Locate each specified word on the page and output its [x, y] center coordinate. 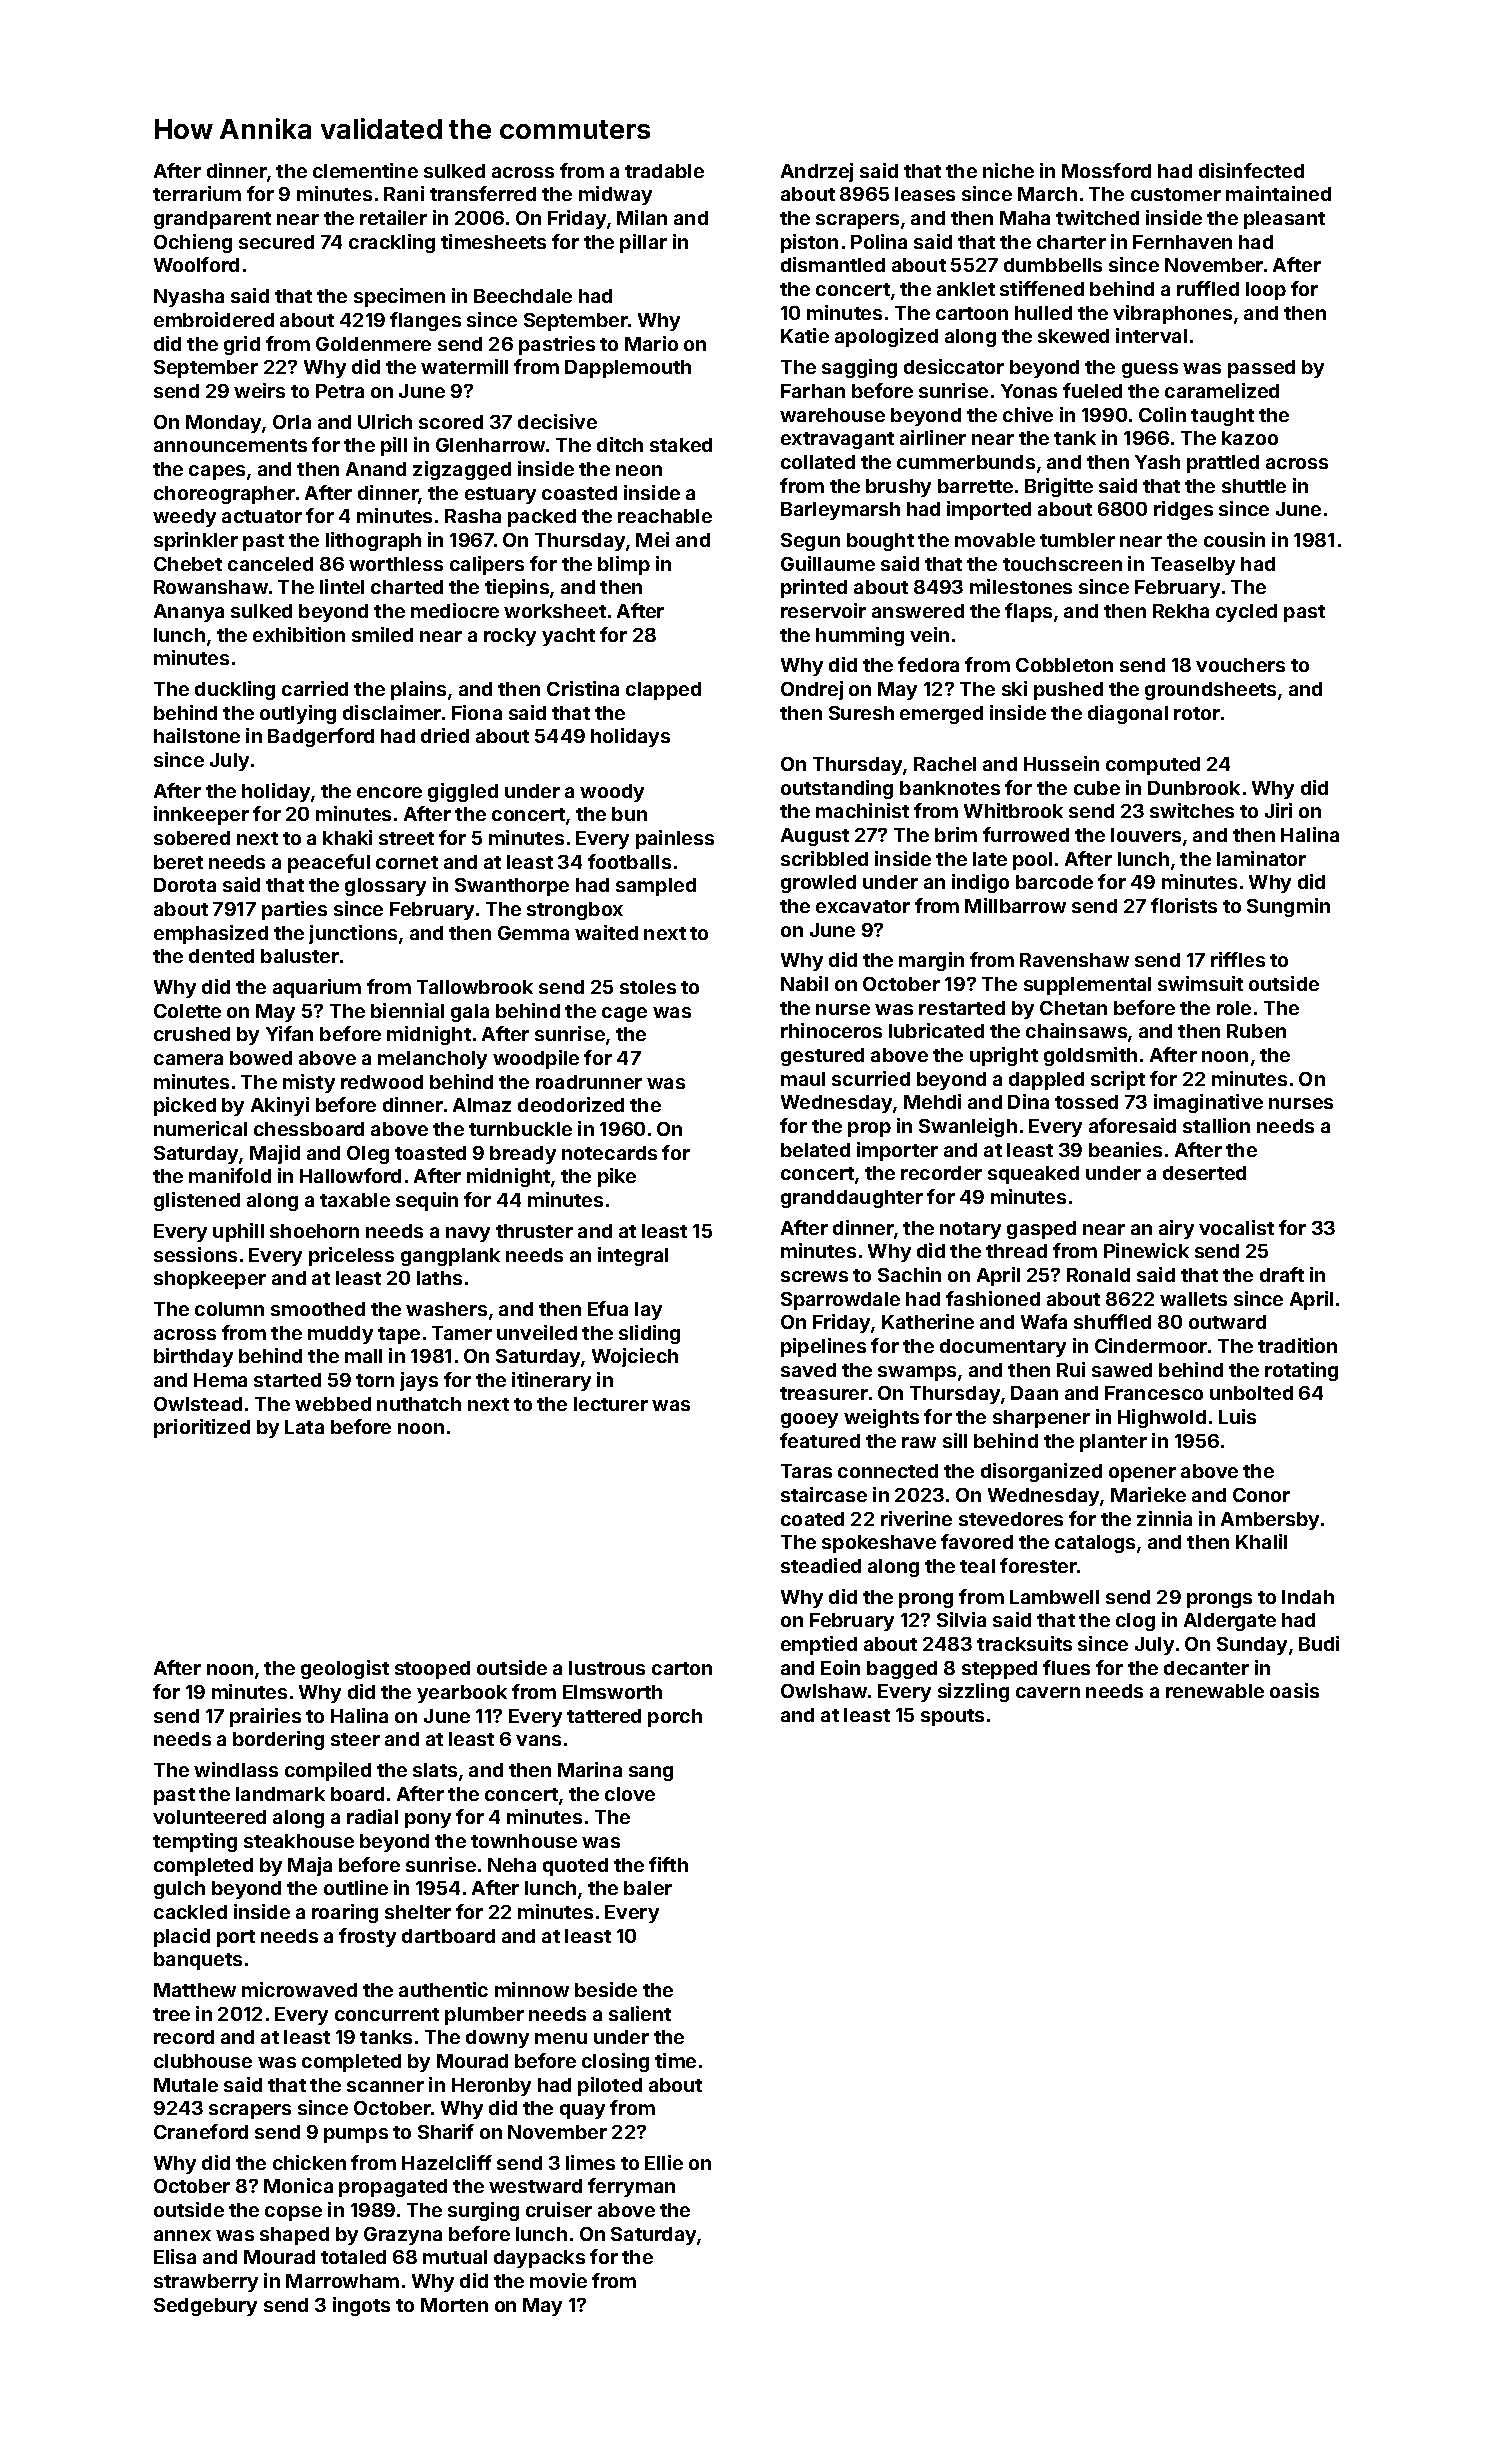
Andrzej [817, 172]
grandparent [212, 220]
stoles [648, 987]
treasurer [824, 1393]
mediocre [455, 610]
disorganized [1041, 1472]
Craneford [201, 2131]
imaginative [1208, 1103]
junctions [353, 934]
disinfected [1251, 170]
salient [640, 2013]
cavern [1048, 1692]
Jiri [1278, 810]
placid [182, 1937]
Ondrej [812, 690]
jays [419, 1381]
